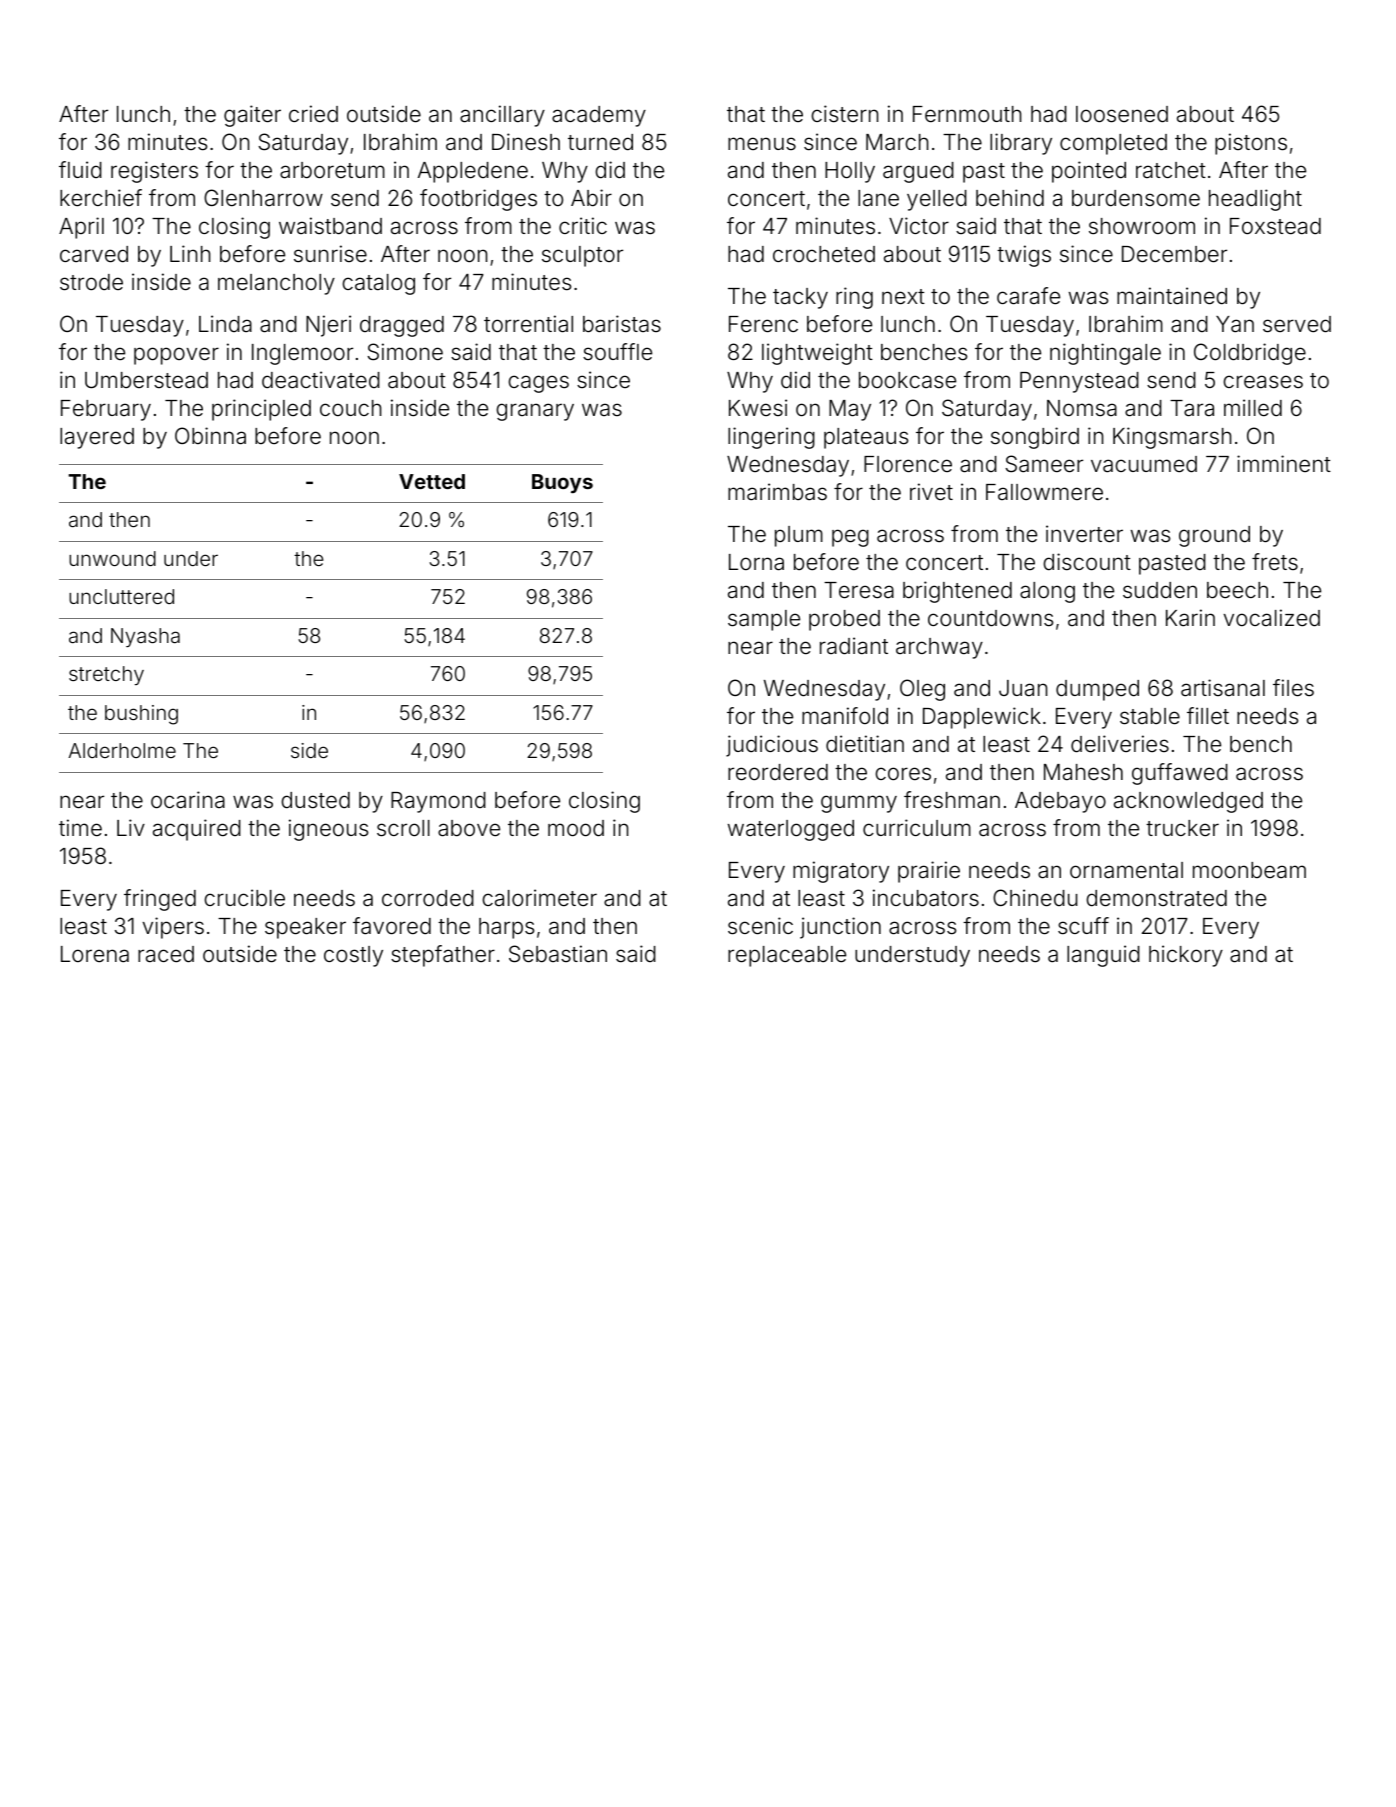 The image size is (1396, 1807). I want to click on granary, so click(535, 412).
